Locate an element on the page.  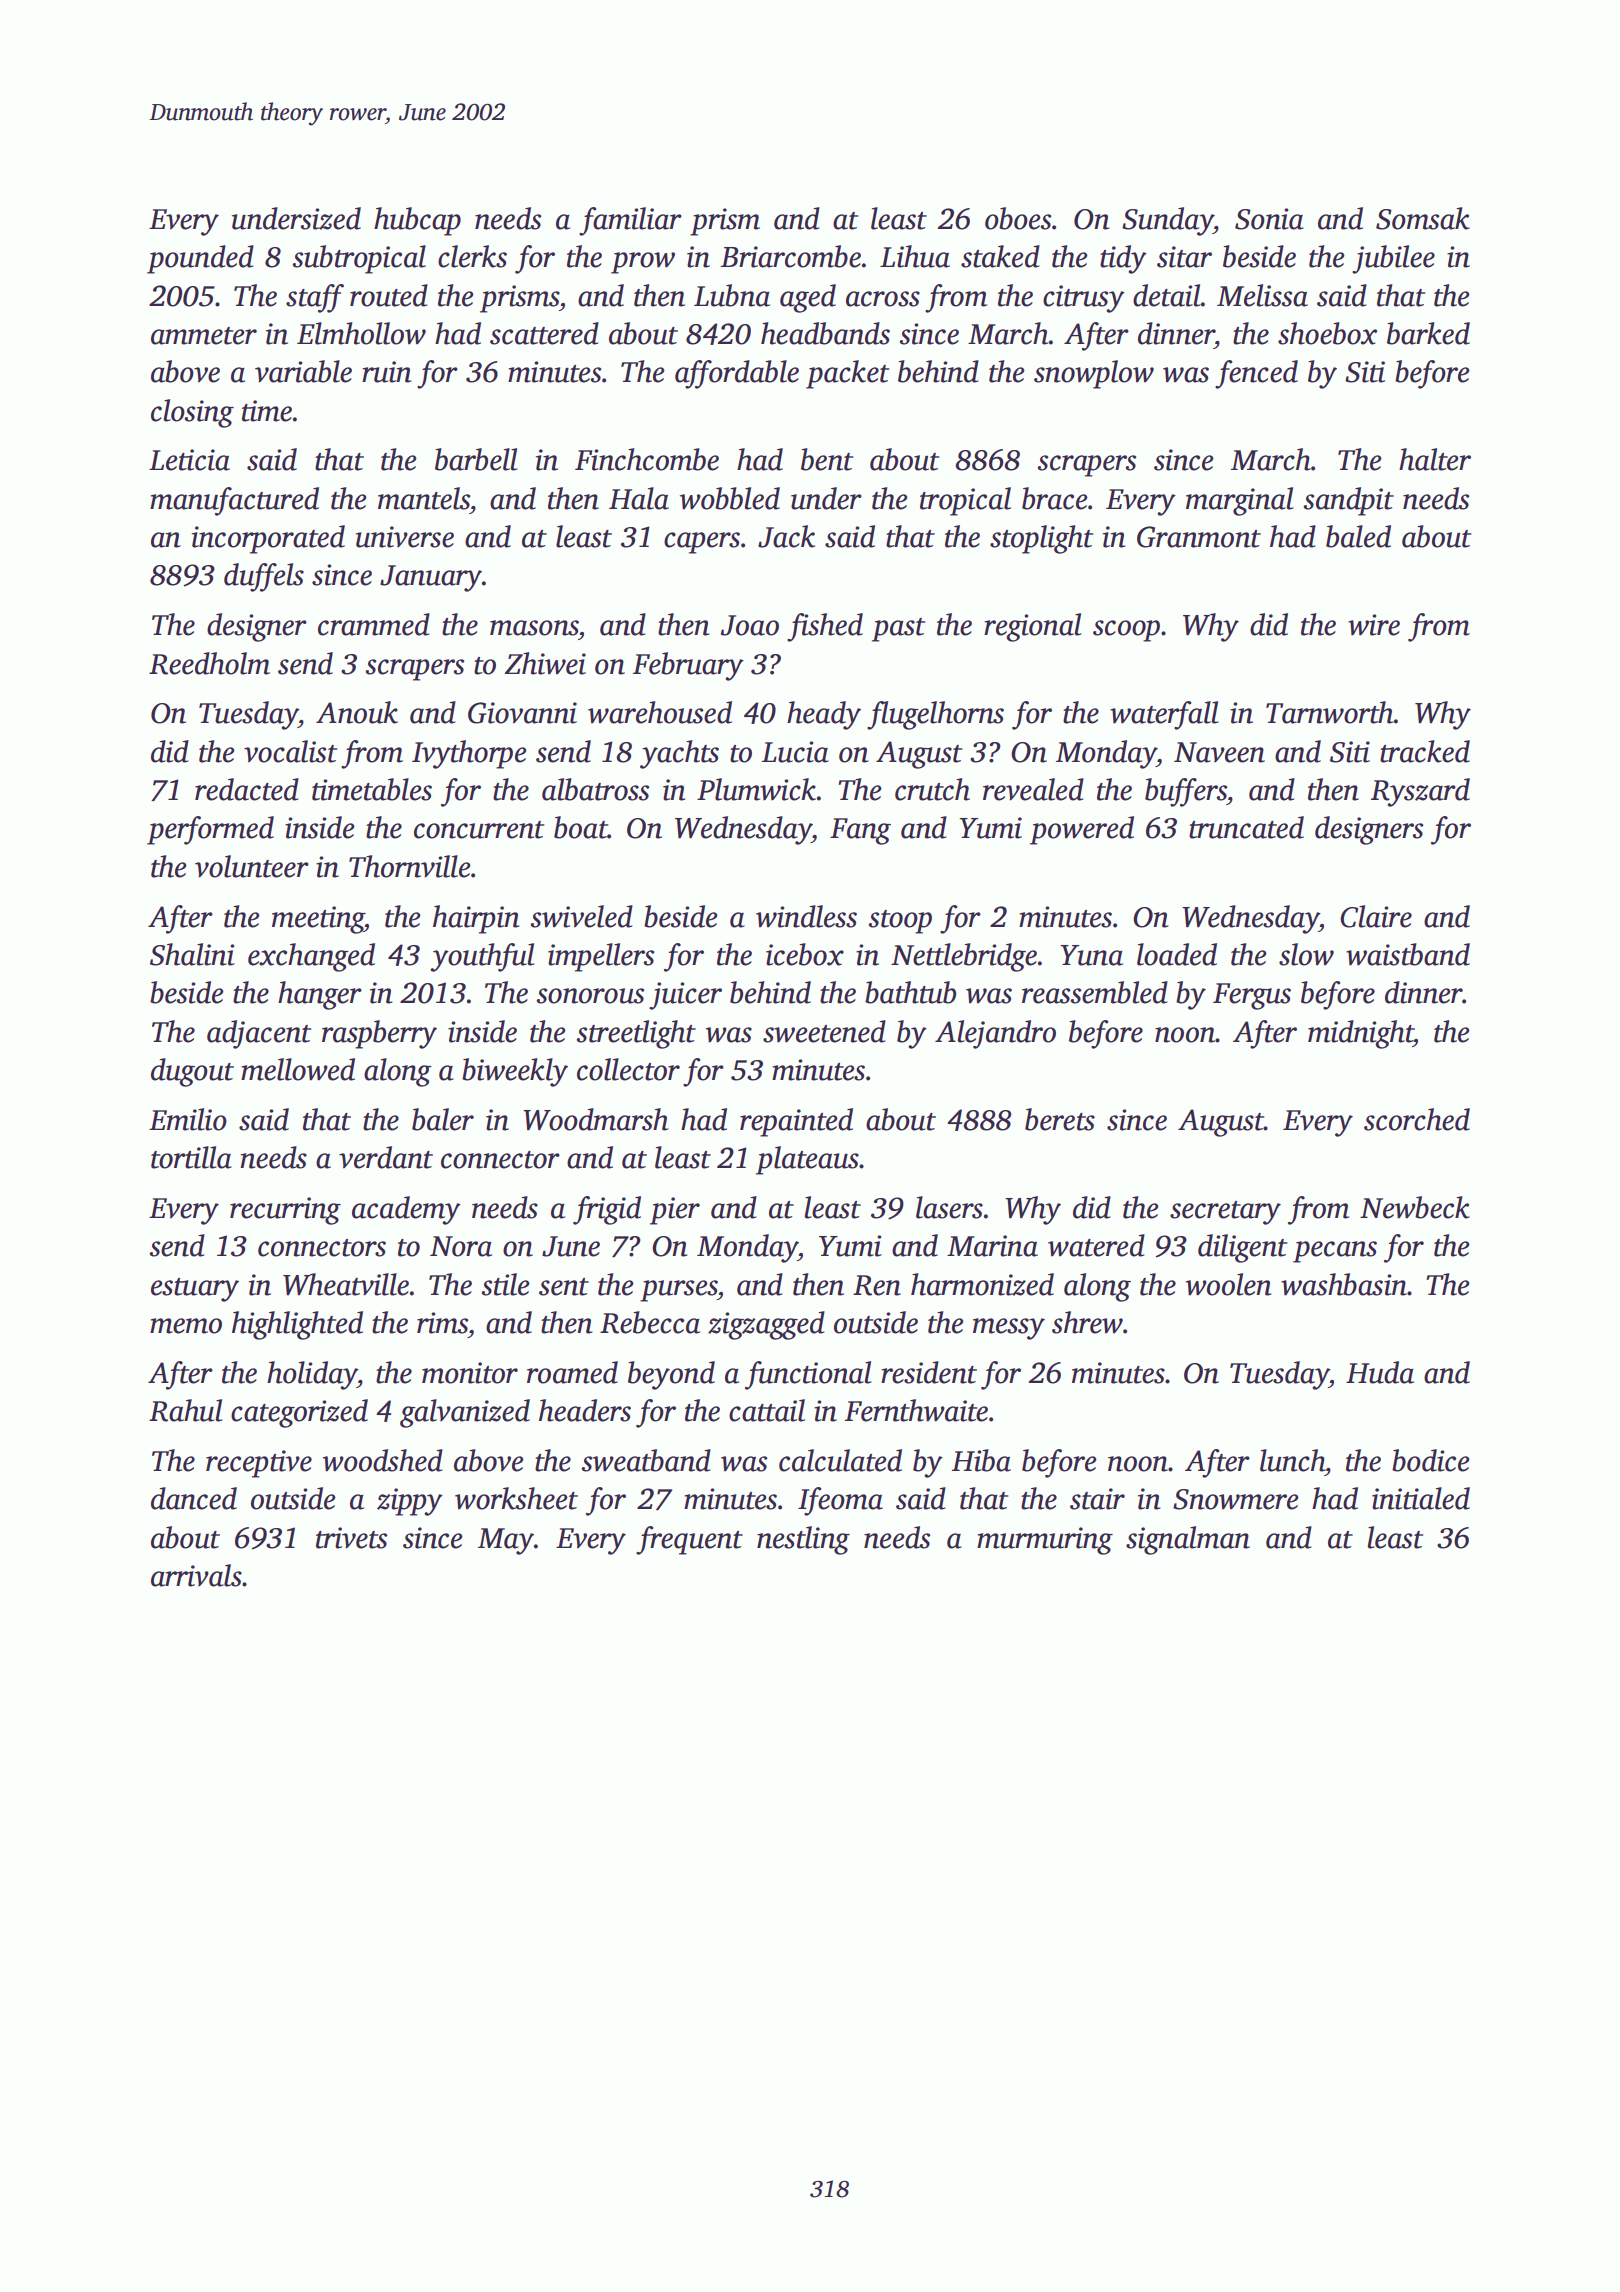
Lihua is located at coordinates (915, 256).
